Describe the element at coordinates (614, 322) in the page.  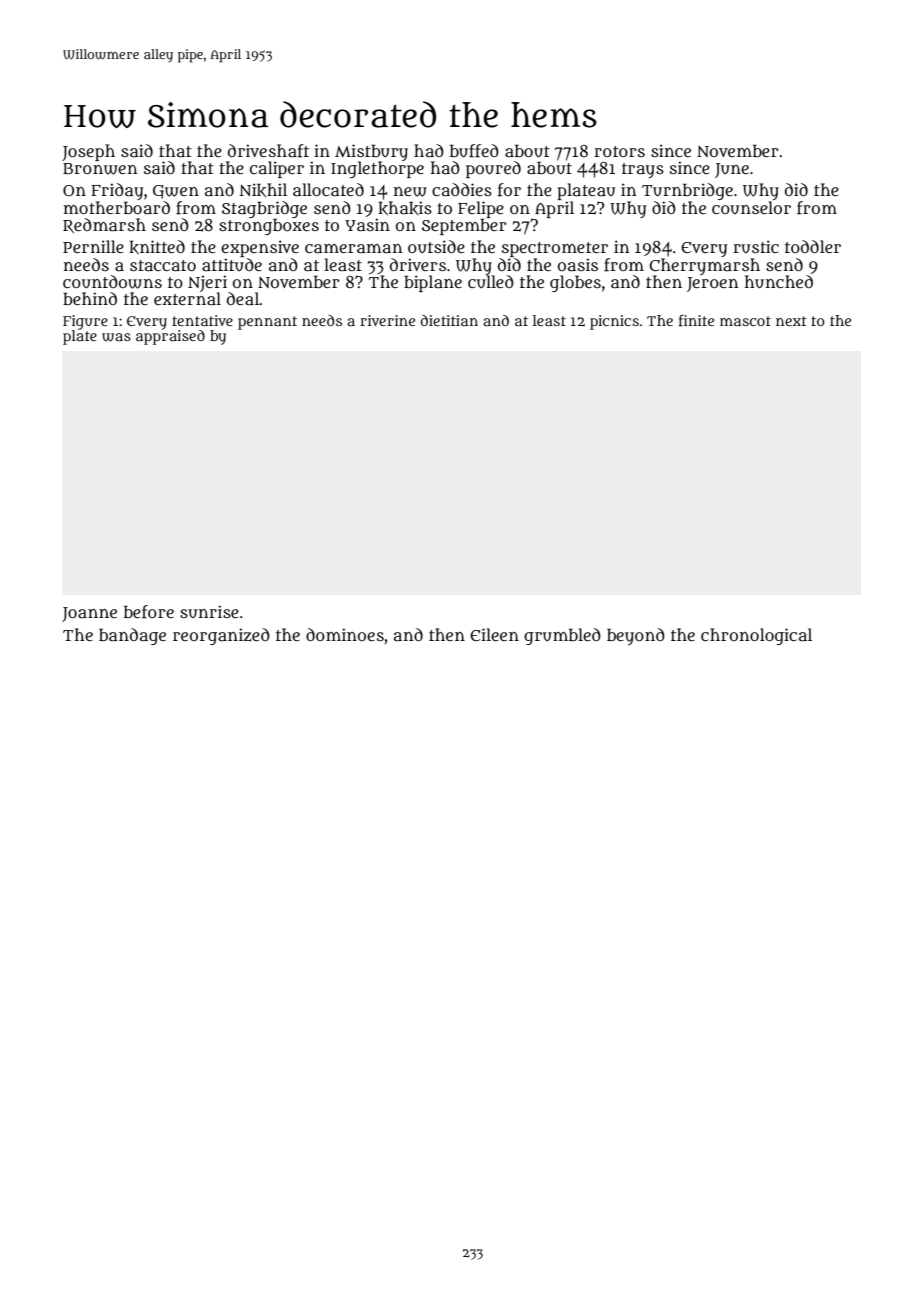
I see `picnics` at that location.
